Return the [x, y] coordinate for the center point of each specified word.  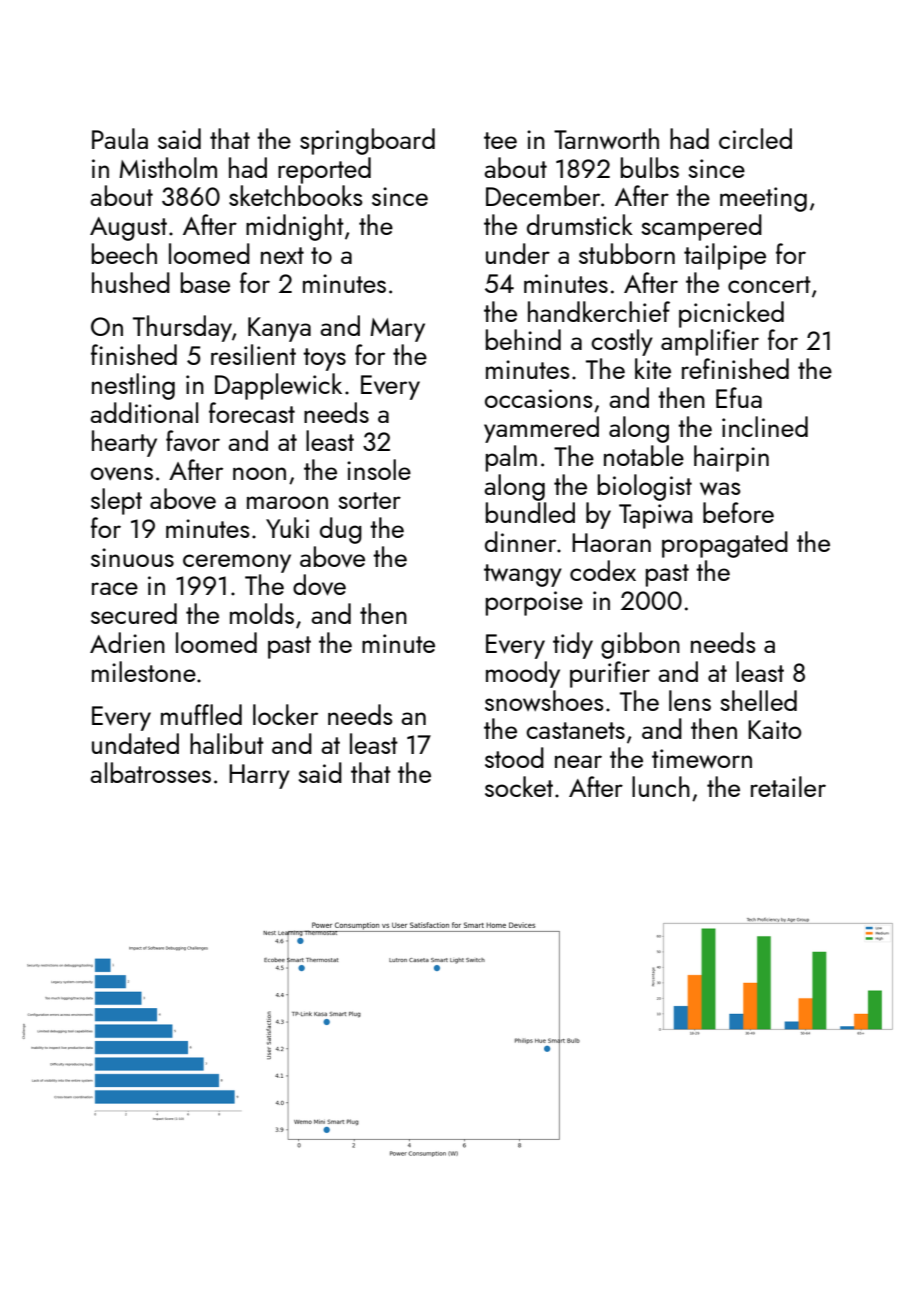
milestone [144, 671]
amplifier [710, 342]
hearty [124, 443]
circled [755, 138]
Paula [120, 138]
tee [500, 140]
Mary [397, 330]
